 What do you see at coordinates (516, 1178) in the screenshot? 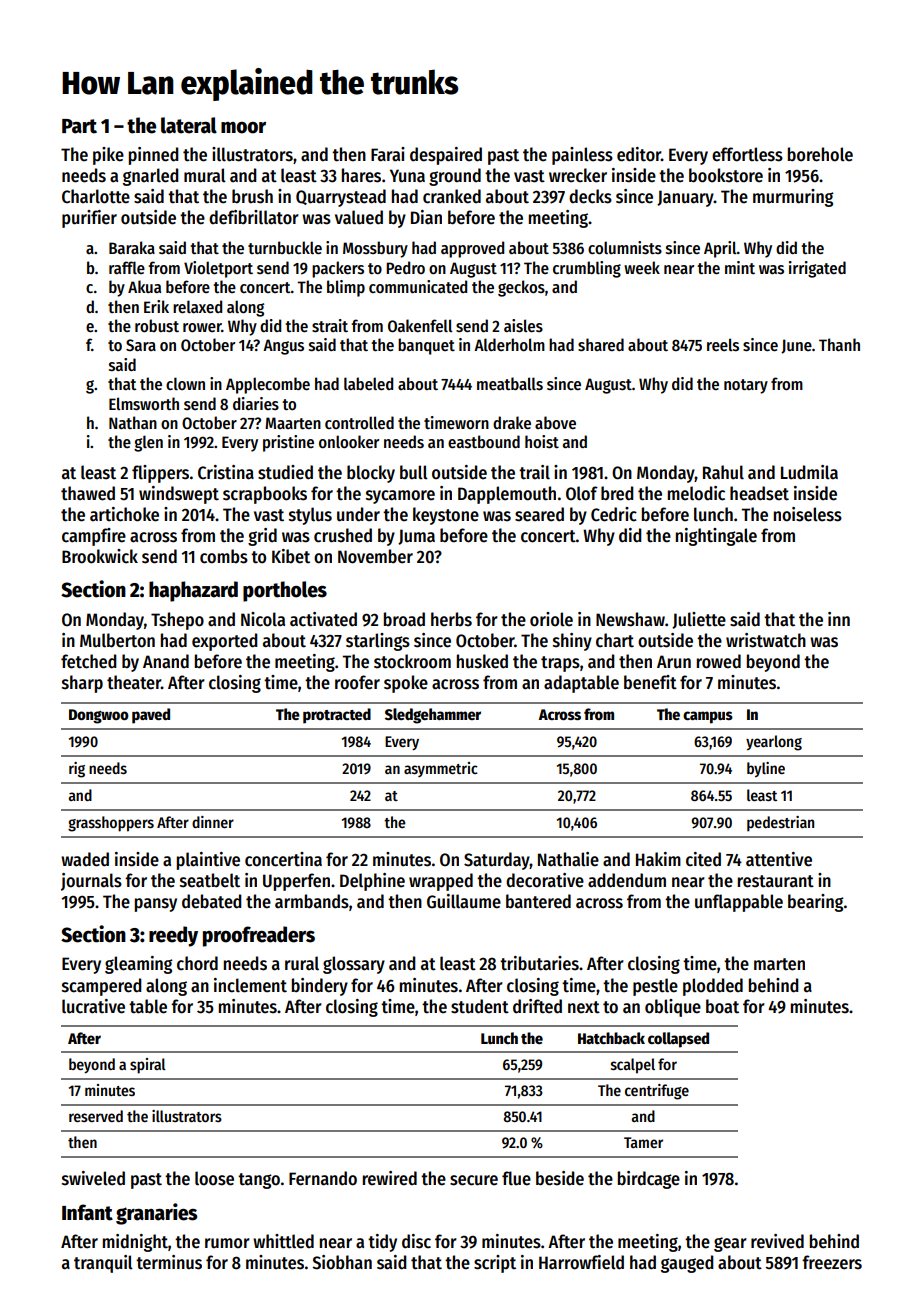
I see `flue` at bounding box center [516, 1178].
